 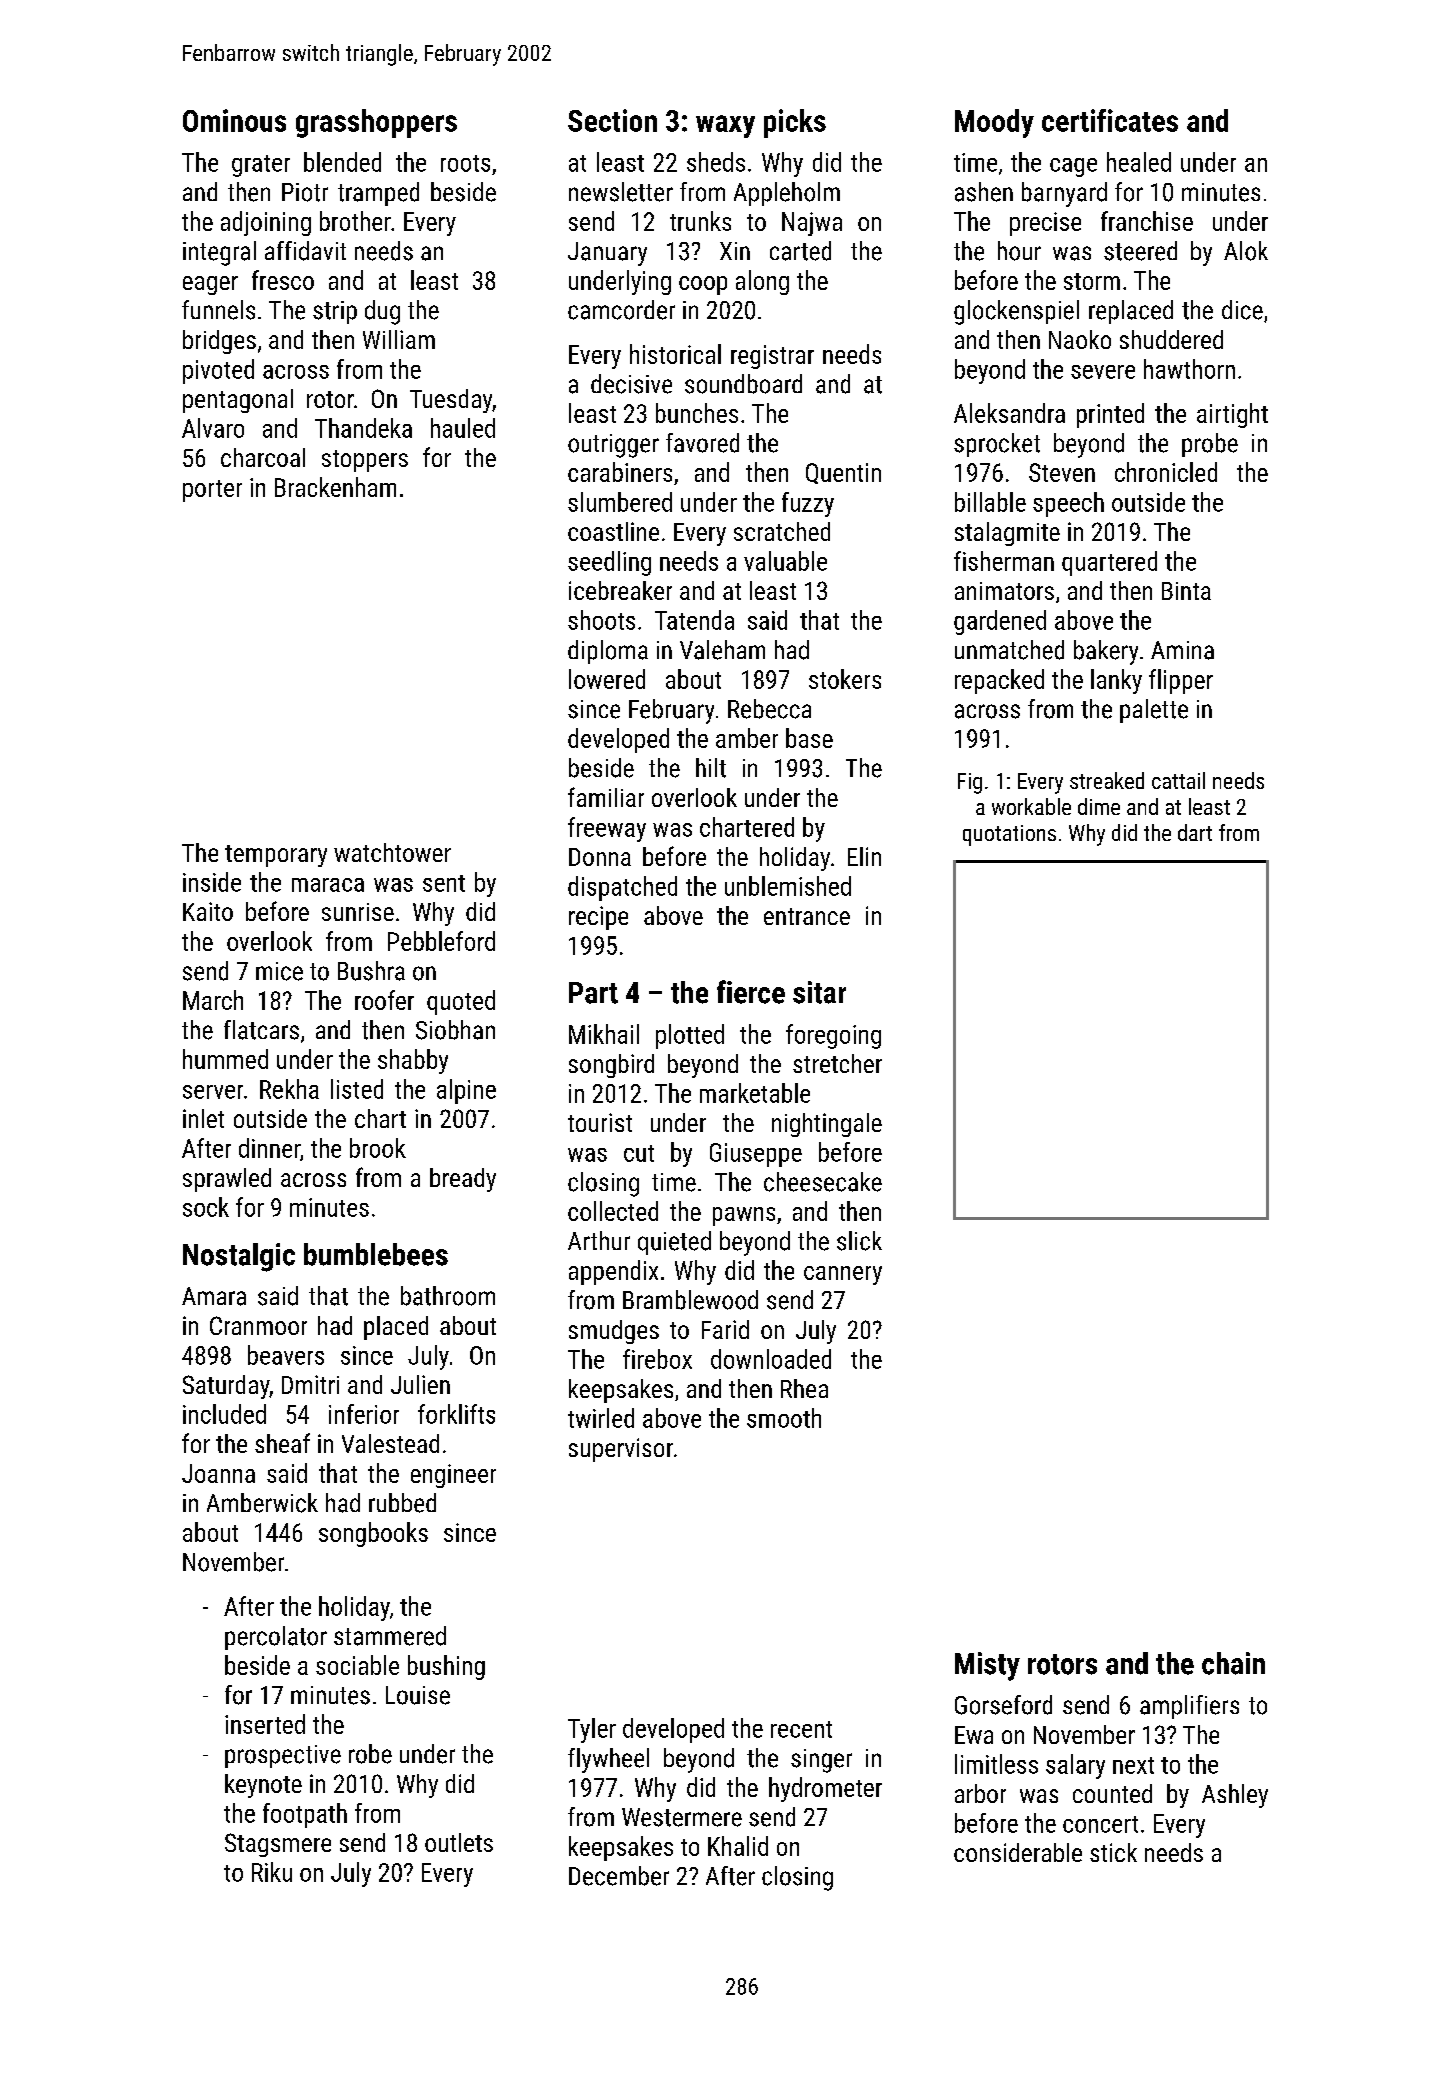 I want to click on supervisor, so click(x=621, y=1450).
